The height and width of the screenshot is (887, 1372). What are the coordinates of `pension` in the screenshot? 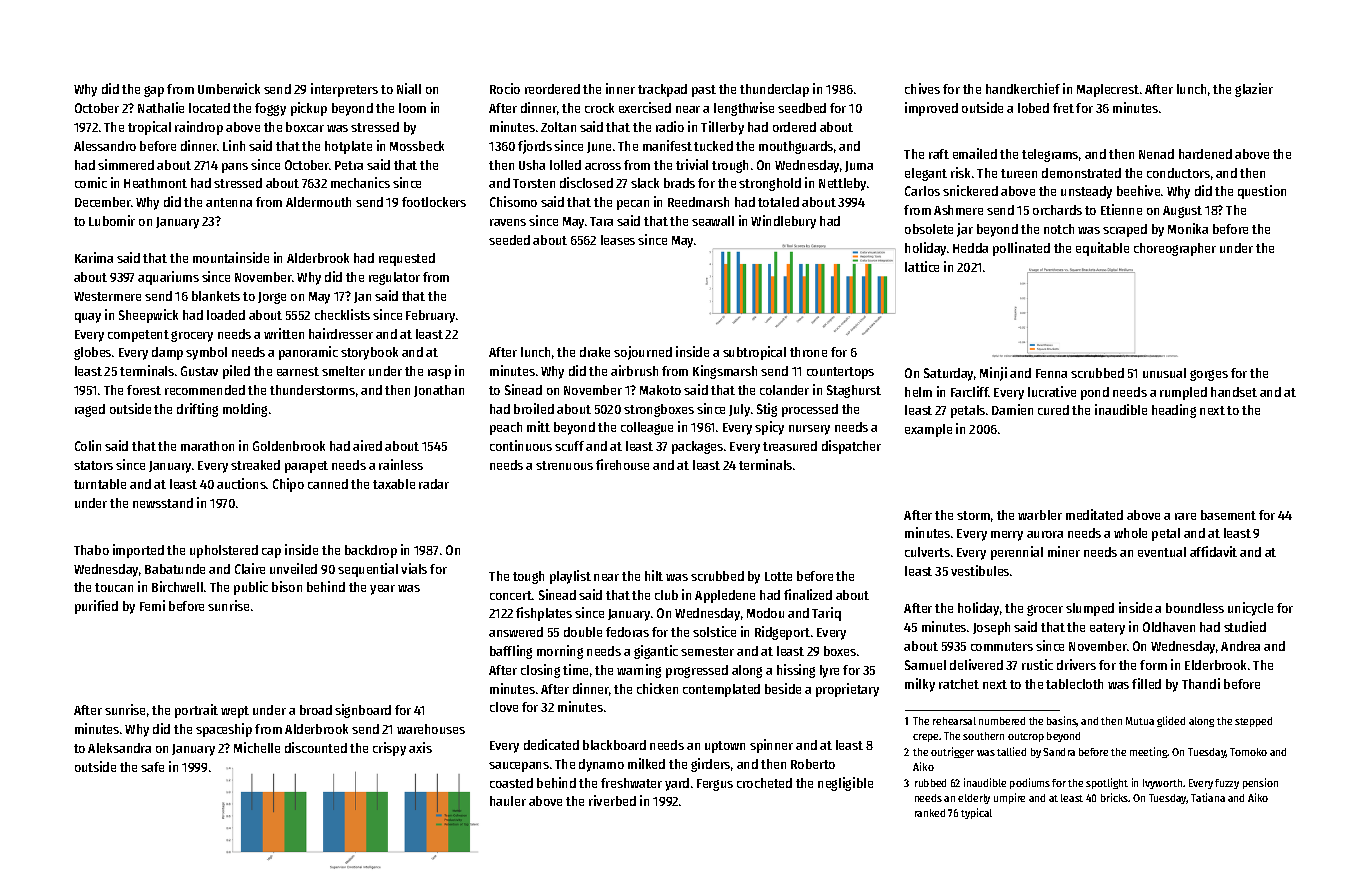 It's located at (1260, 783).
